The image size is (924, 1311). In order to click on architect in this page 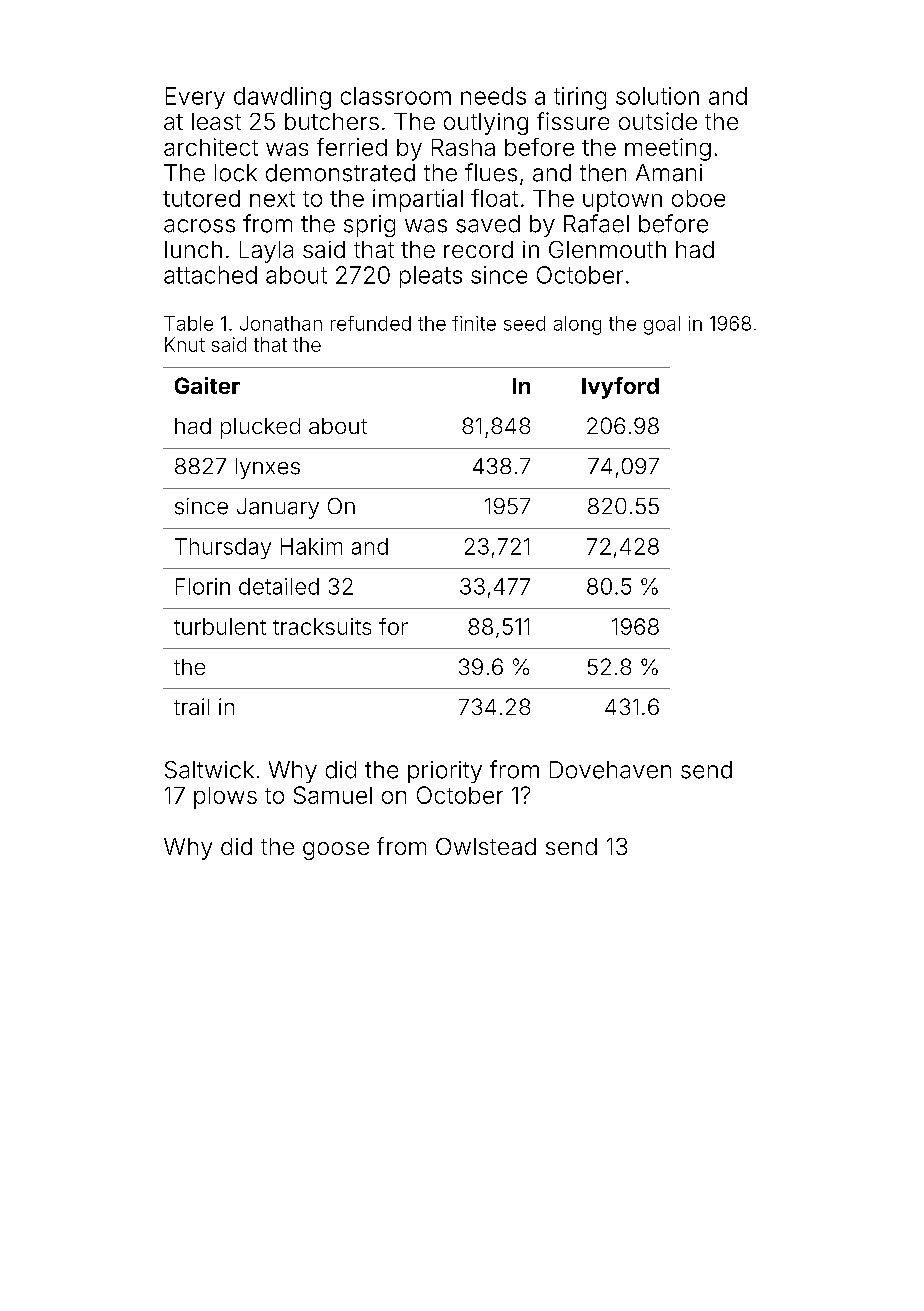, I will do `click(211, 147)`.
